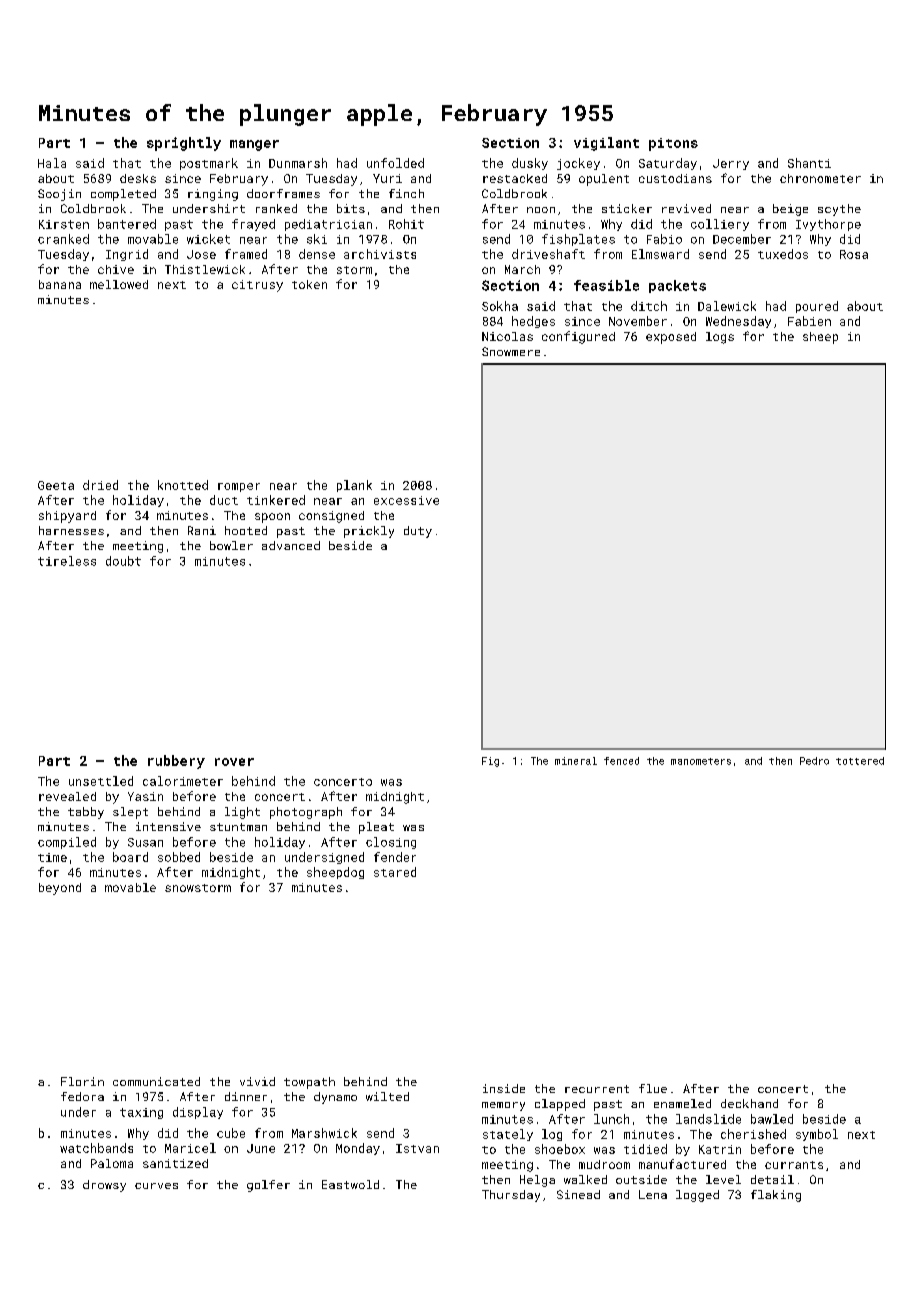  What do you see at coordinates (809, 163) in the screenshot?
I see `Shanti` at bounding box center [809, 163].
